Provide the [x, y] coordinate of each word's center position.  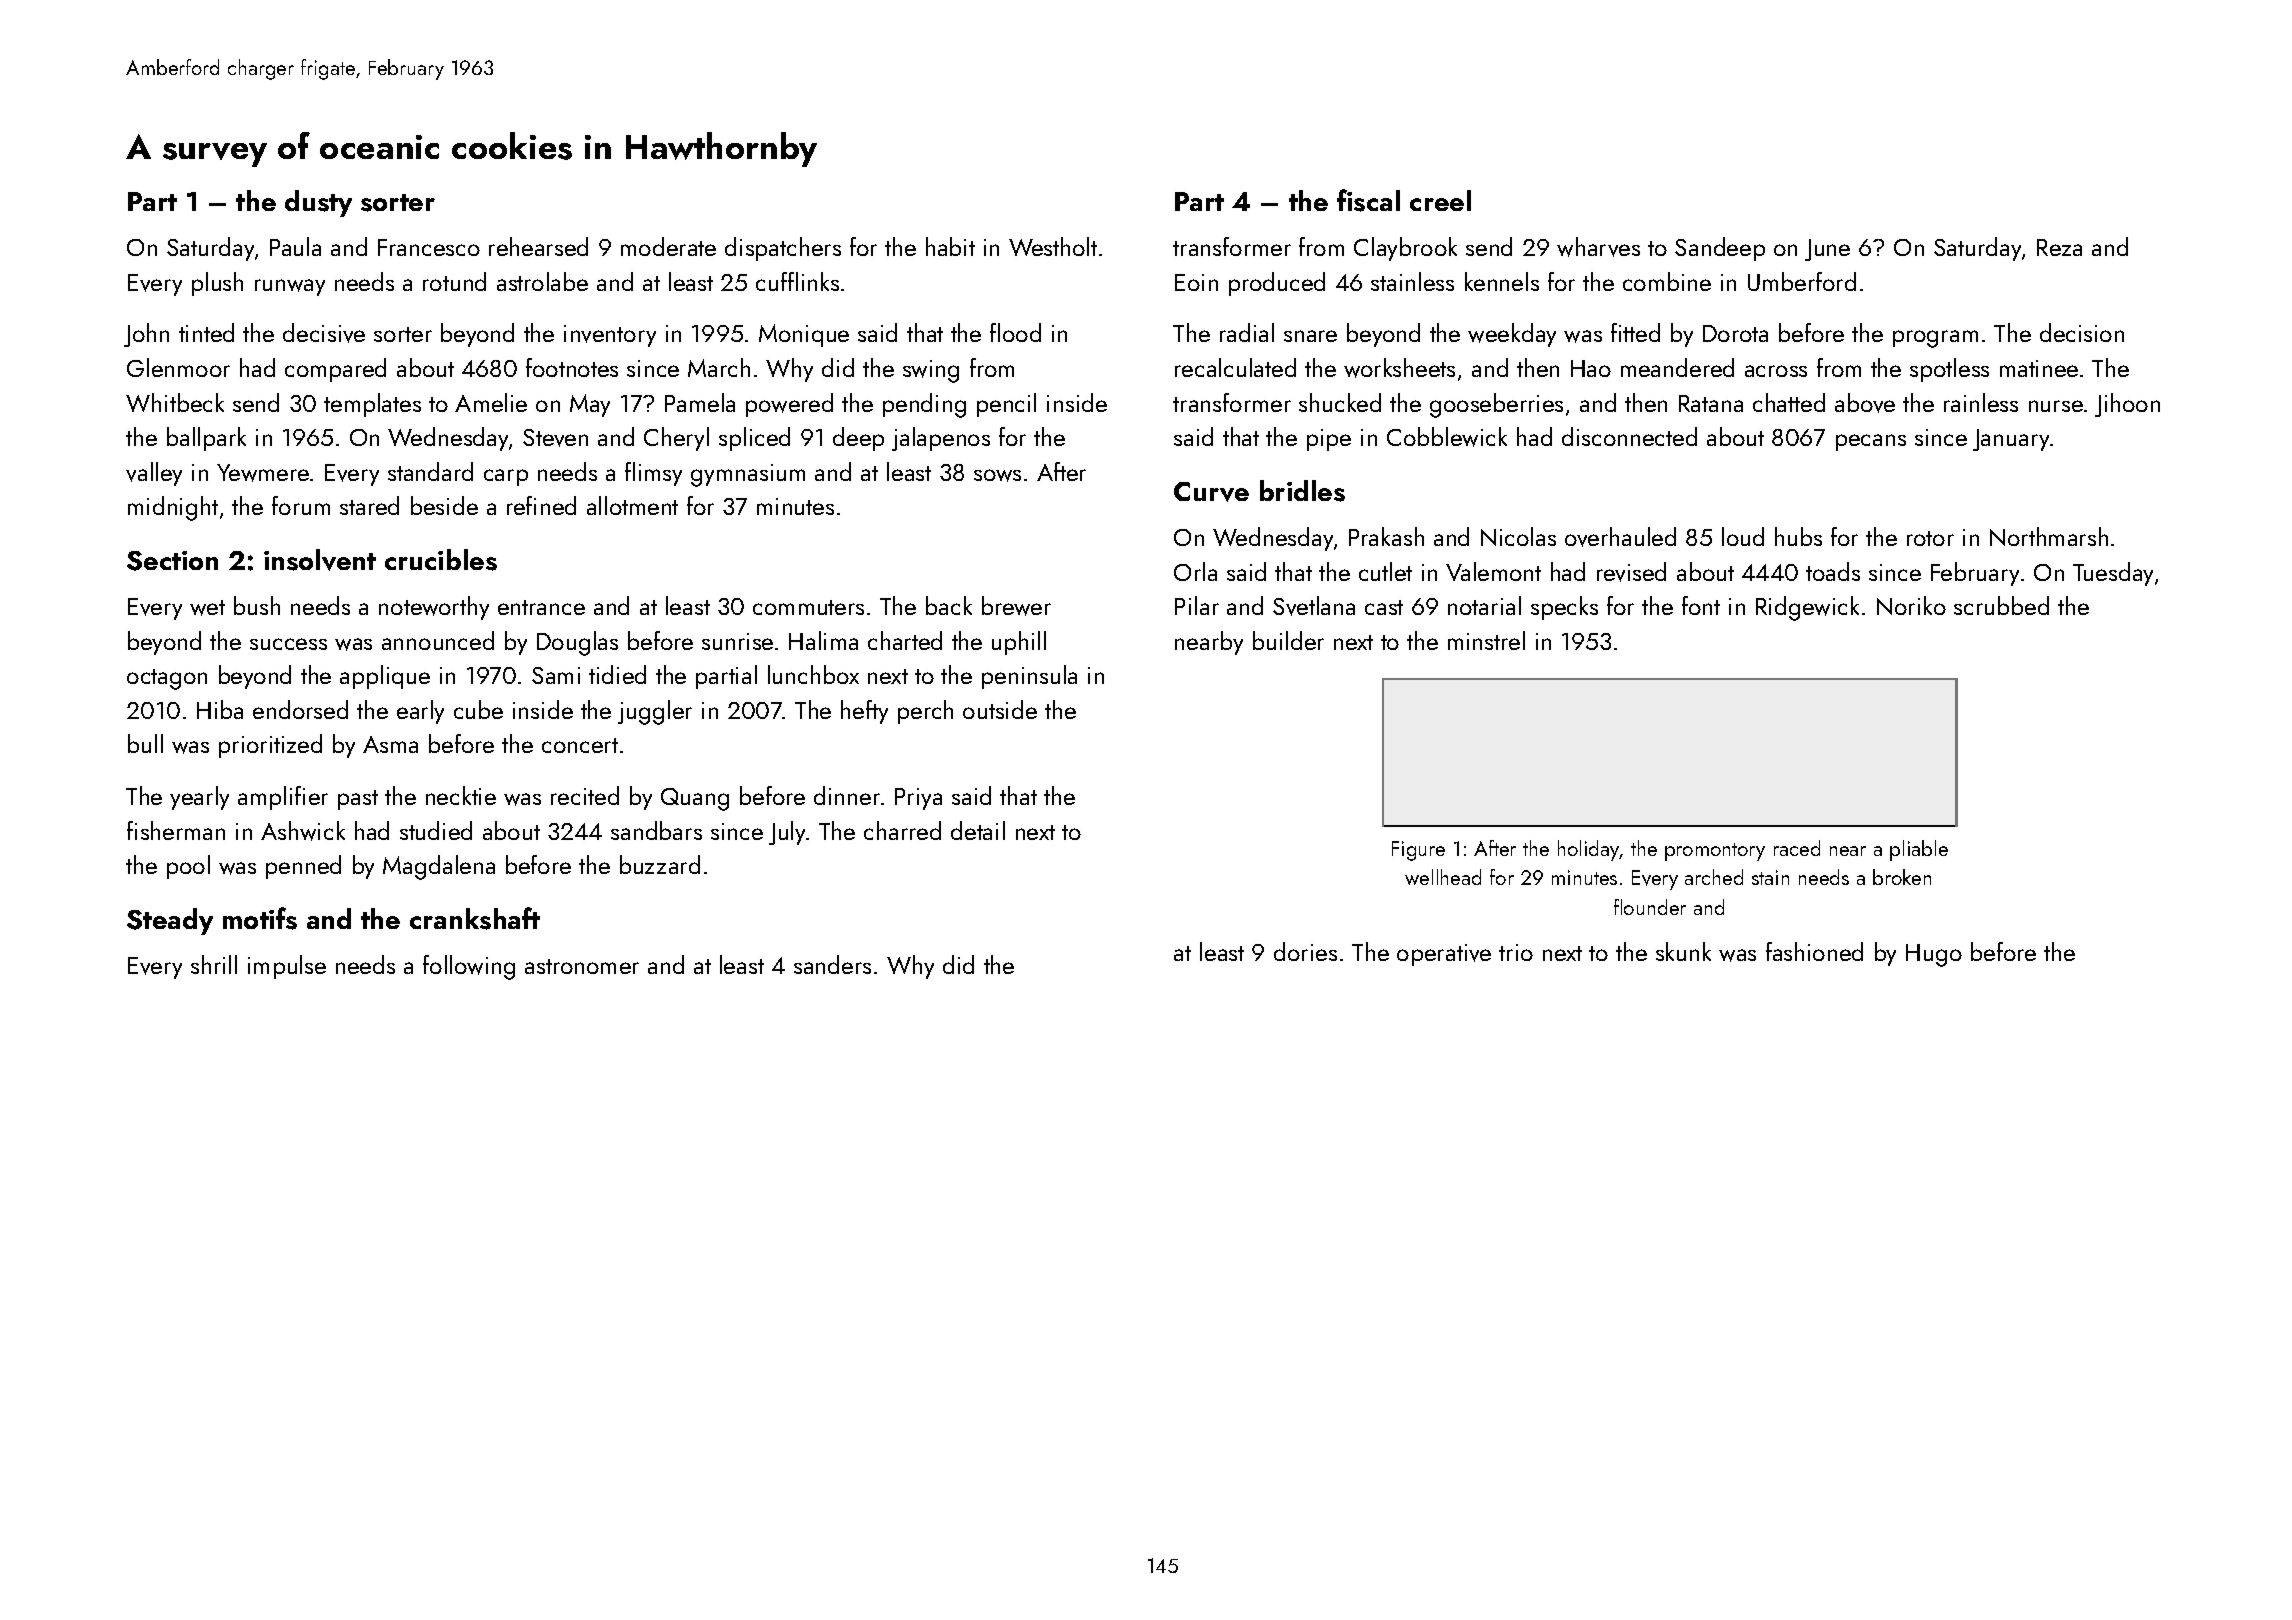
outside [1000, 709]
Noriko [1911, 605]
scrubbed [2001, 605]
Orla [1195, 571]
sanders [832, 964]
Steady [170, 921]
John [146, 335]
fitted [1635, 332]
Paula [295, 246]
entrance [541, 607]
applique [385, 677]
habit [950, 246]
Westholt [1053, 246]
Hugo [1934, 955]
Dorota [1735, 333]
